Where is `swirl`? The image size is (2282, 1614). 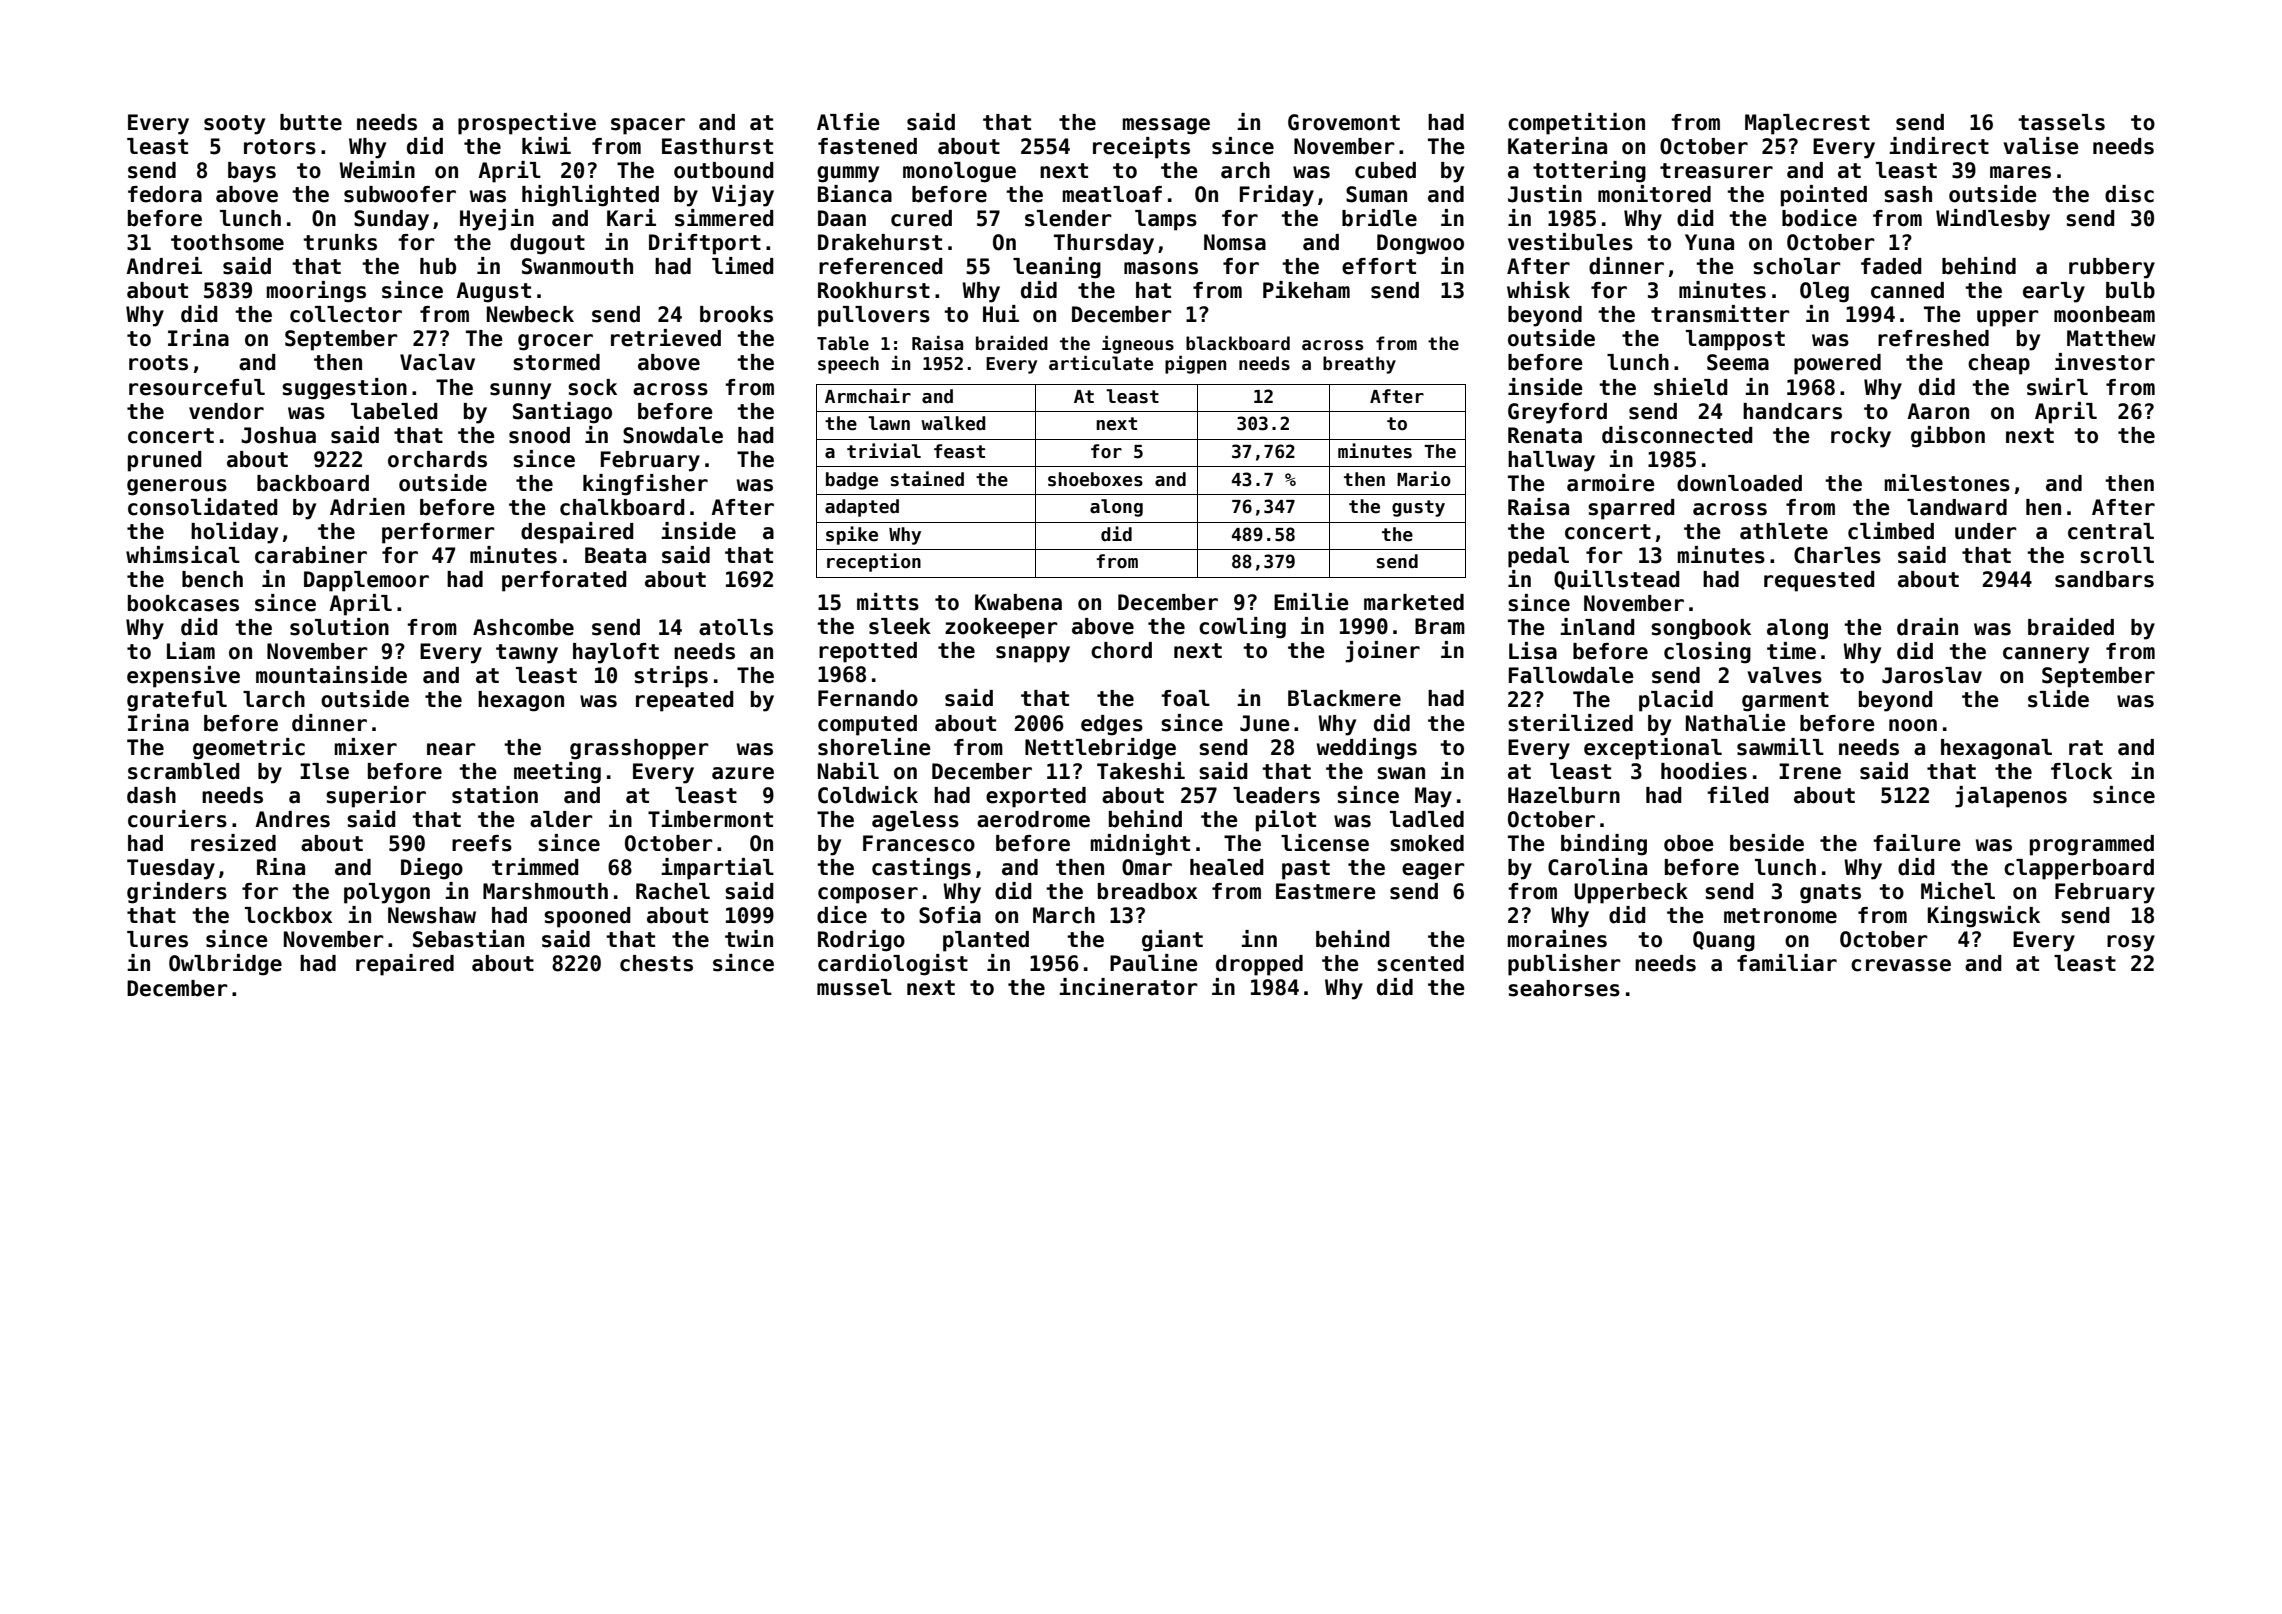 swirl is located at coordinates (2057, 387).
